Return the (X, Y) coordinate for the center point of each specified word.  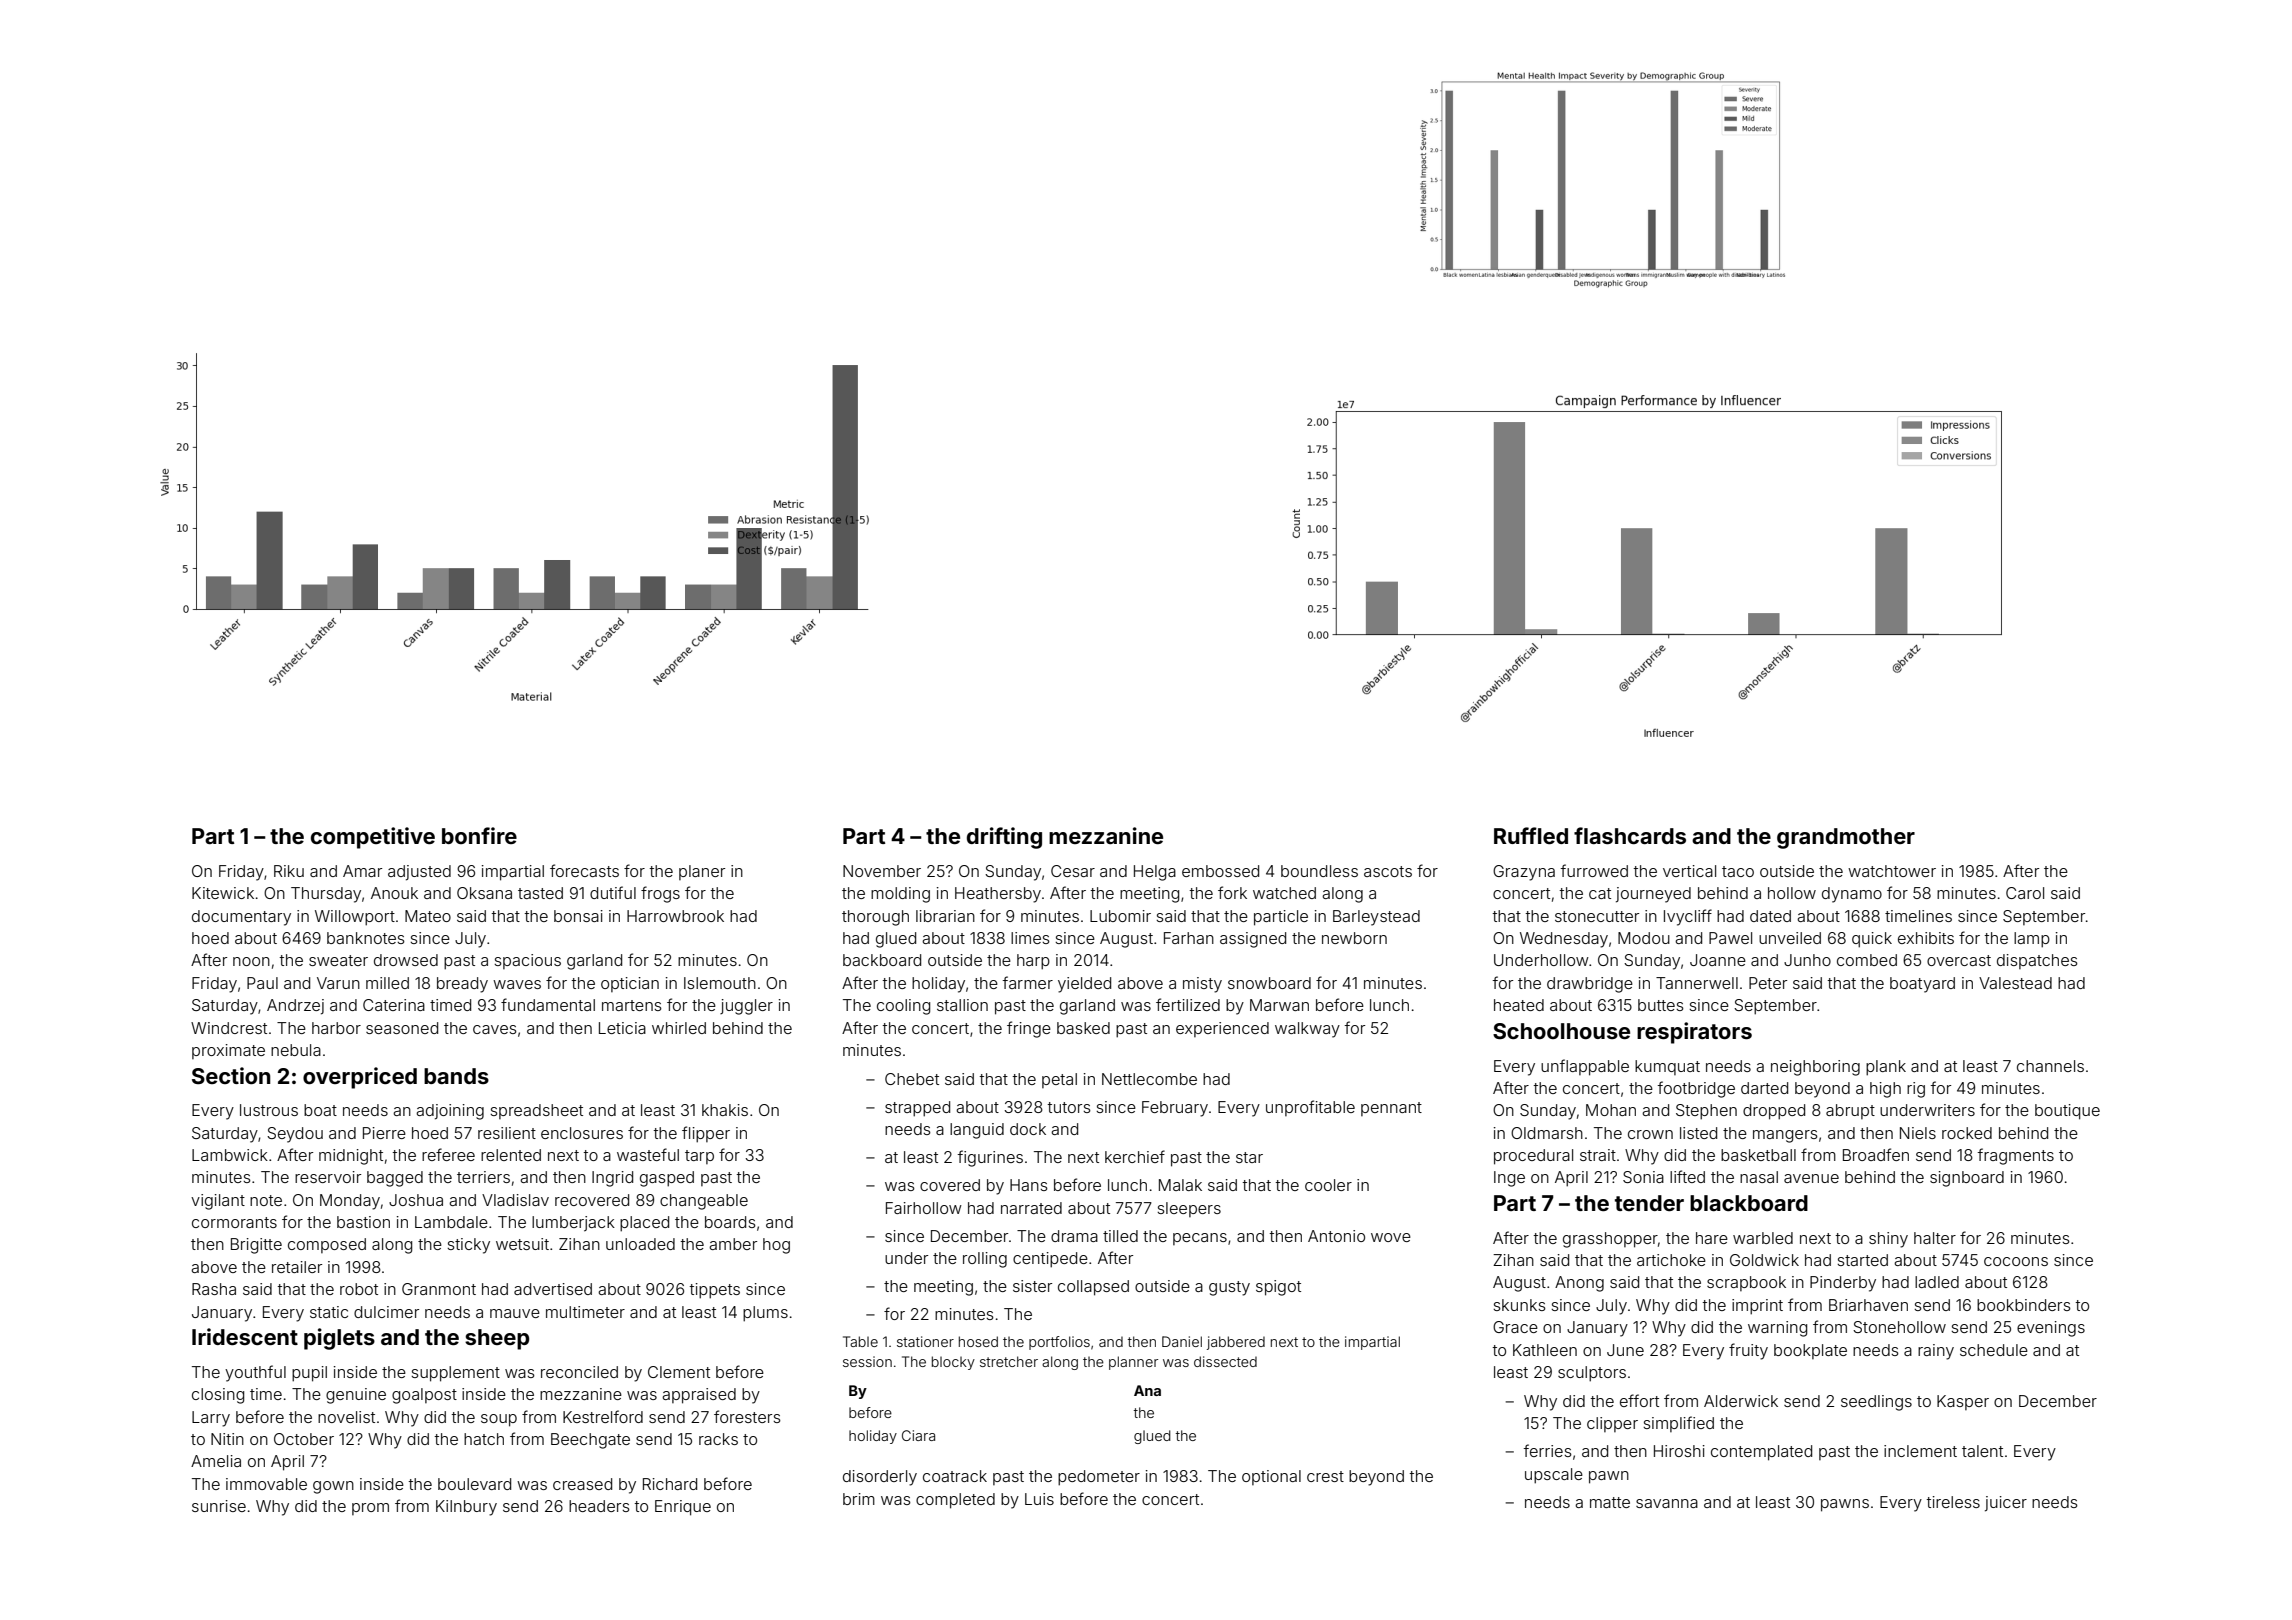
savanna (1667, 1503)
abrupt (1850, 1111)
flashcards (1630, 835)
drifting (1004, 838)
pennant (1391, 1109)
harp (1033, 962)
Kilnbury (466, 1508)
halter (1935, 1238)
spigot (1278, 1288)
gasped (667, 1179)
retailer (297, 1267)
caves (495, 1029)
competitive (373, 838)
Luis (1039, 1499)
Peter (1768, 983)
